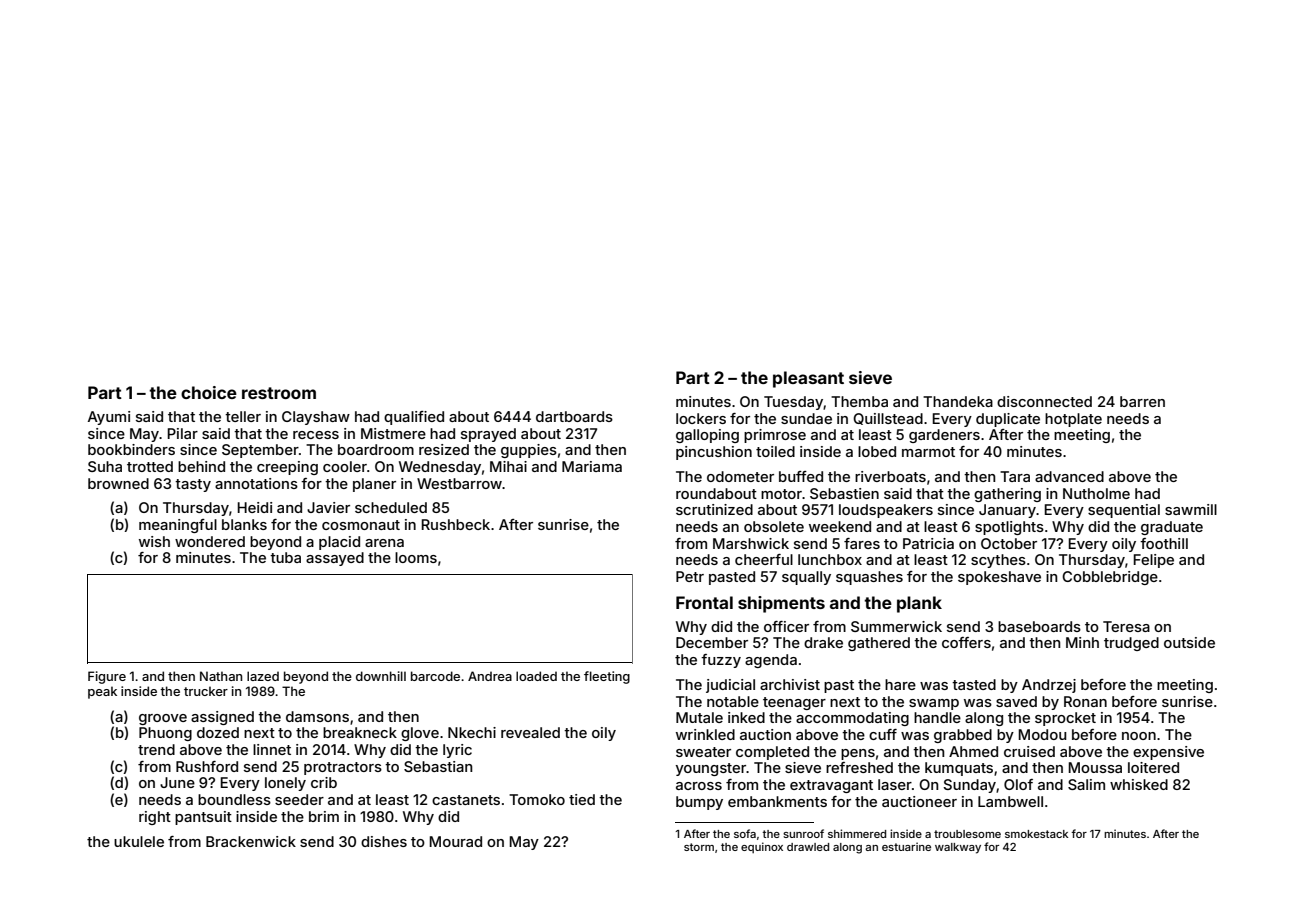 The image size is (1308, 924). What do you see at coordinates (393, 433) in the document?
I see `Mistmere` at bounding box center [393, 433].
